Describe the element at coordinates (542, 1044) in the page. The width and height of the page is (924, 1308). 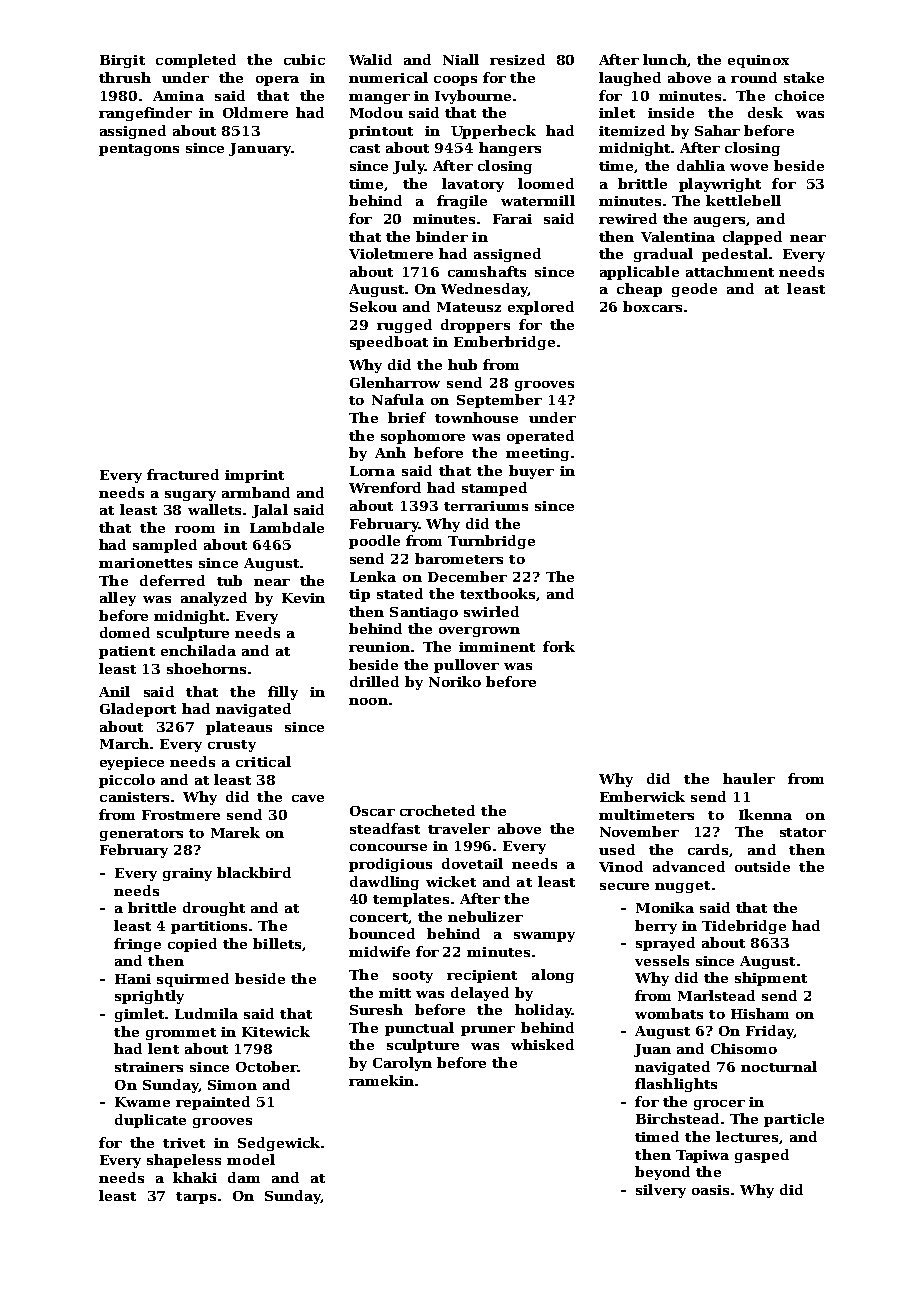
I see `whisked` at that location.
